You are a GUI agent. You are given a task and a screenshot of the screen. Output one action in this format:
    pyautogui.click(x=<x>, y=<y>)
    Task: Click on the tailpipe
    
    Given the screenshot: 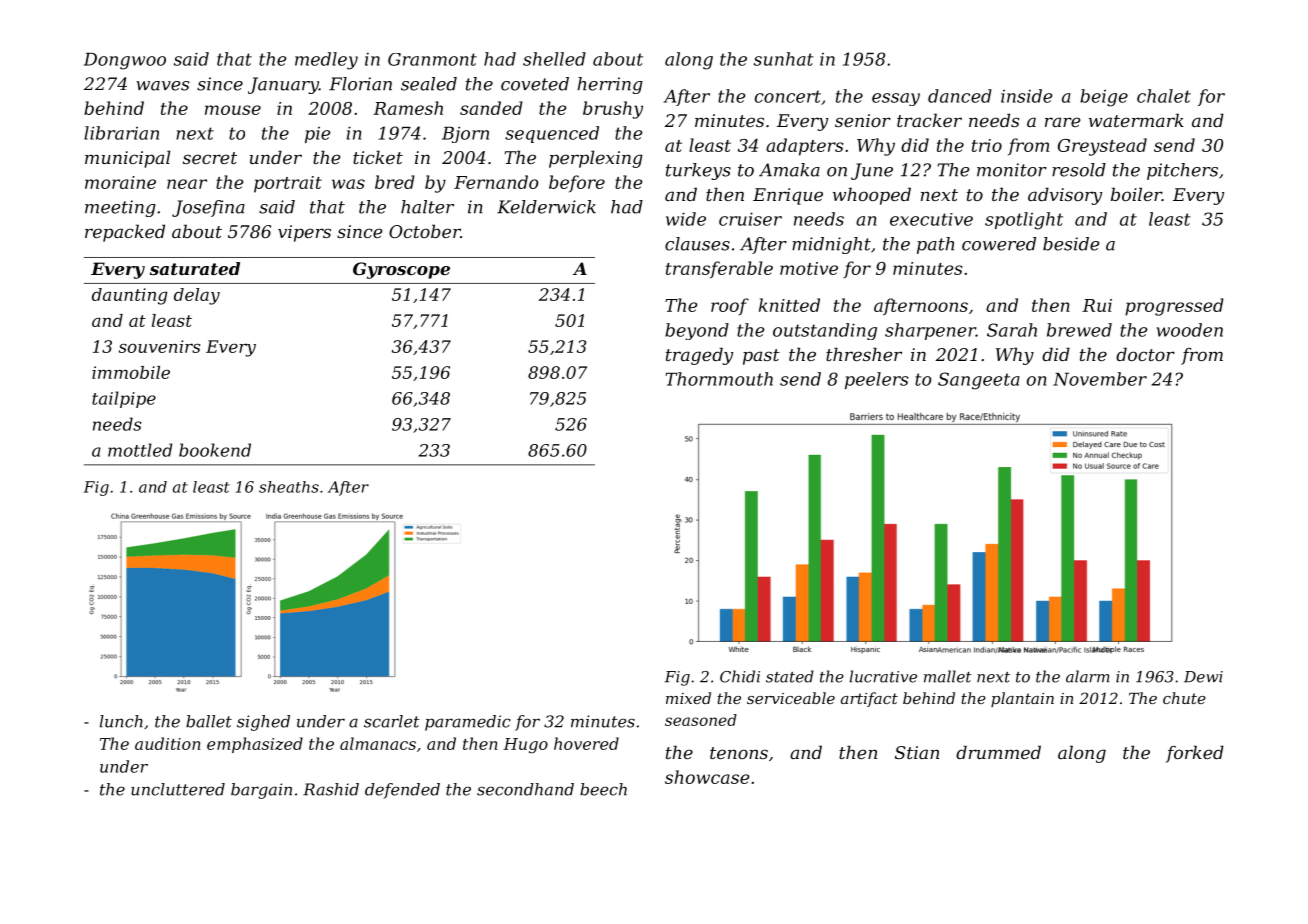 What is the action you would take?
    pyautogui.click(x=124, y=399)
